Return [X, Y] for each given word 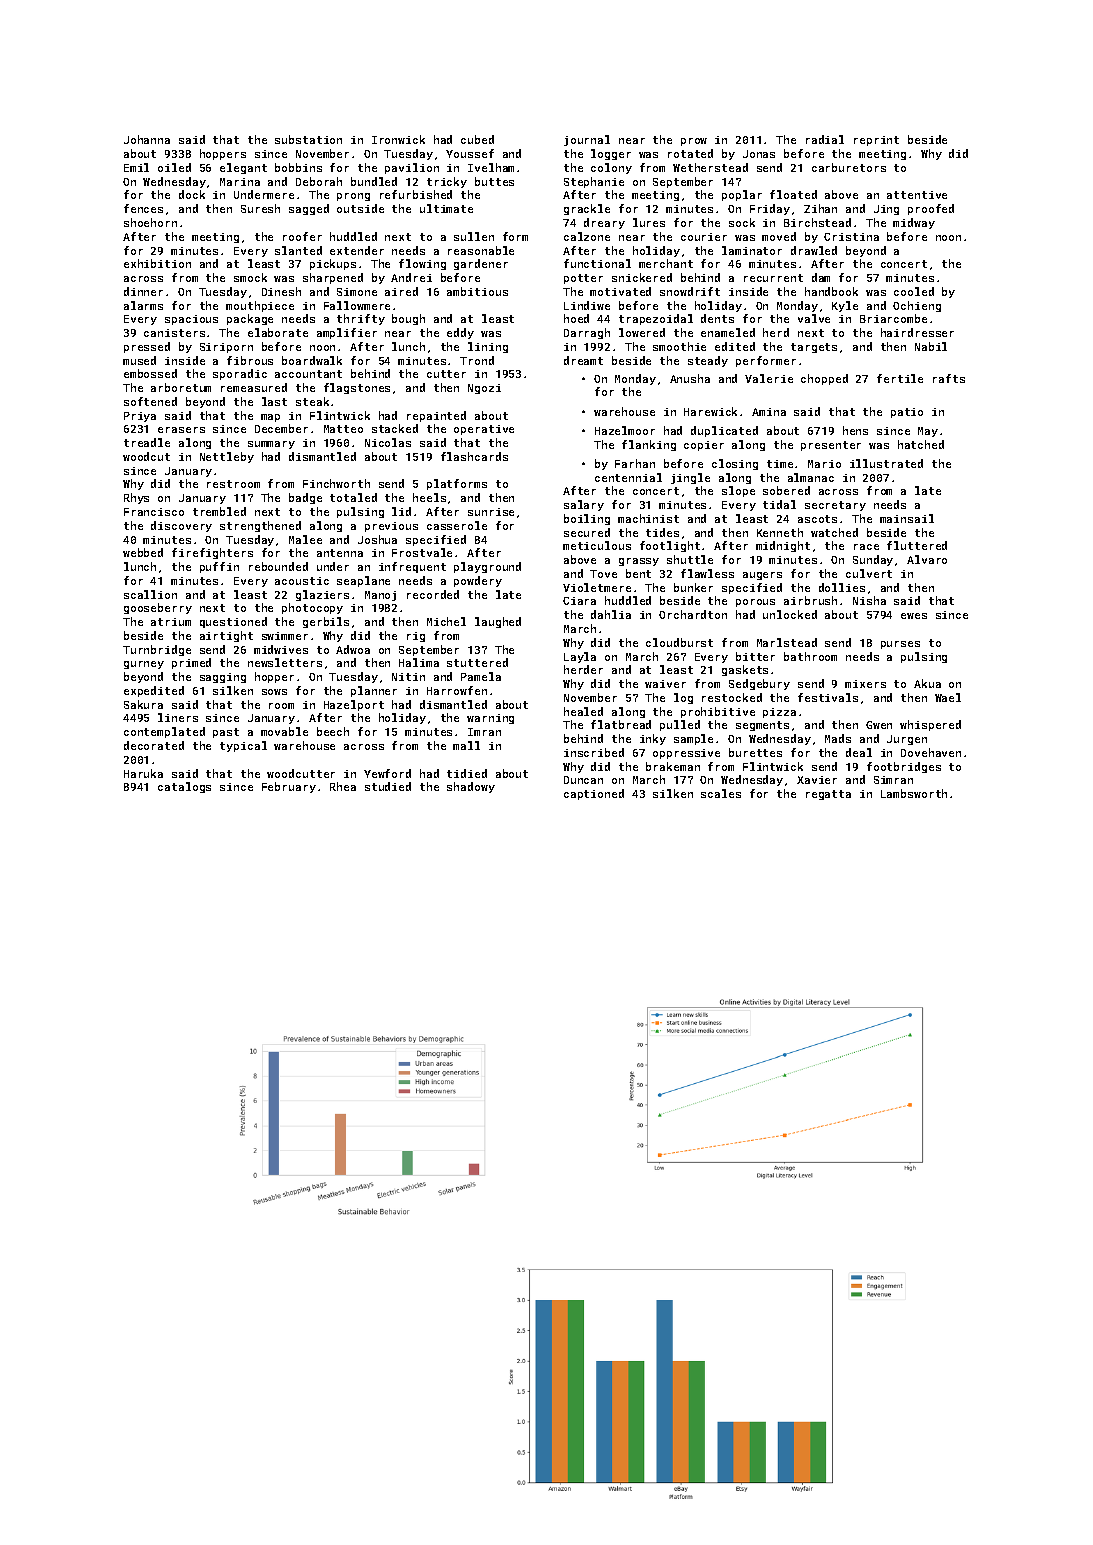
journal [587, 140]
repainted [436, 416]
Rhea [343, 786]
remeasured [254, 387]
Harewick [710, 411]
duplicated [724, 431]
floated [793, 194]
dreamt [583, 360]
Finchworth [336, 483]
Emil [136, 167]
